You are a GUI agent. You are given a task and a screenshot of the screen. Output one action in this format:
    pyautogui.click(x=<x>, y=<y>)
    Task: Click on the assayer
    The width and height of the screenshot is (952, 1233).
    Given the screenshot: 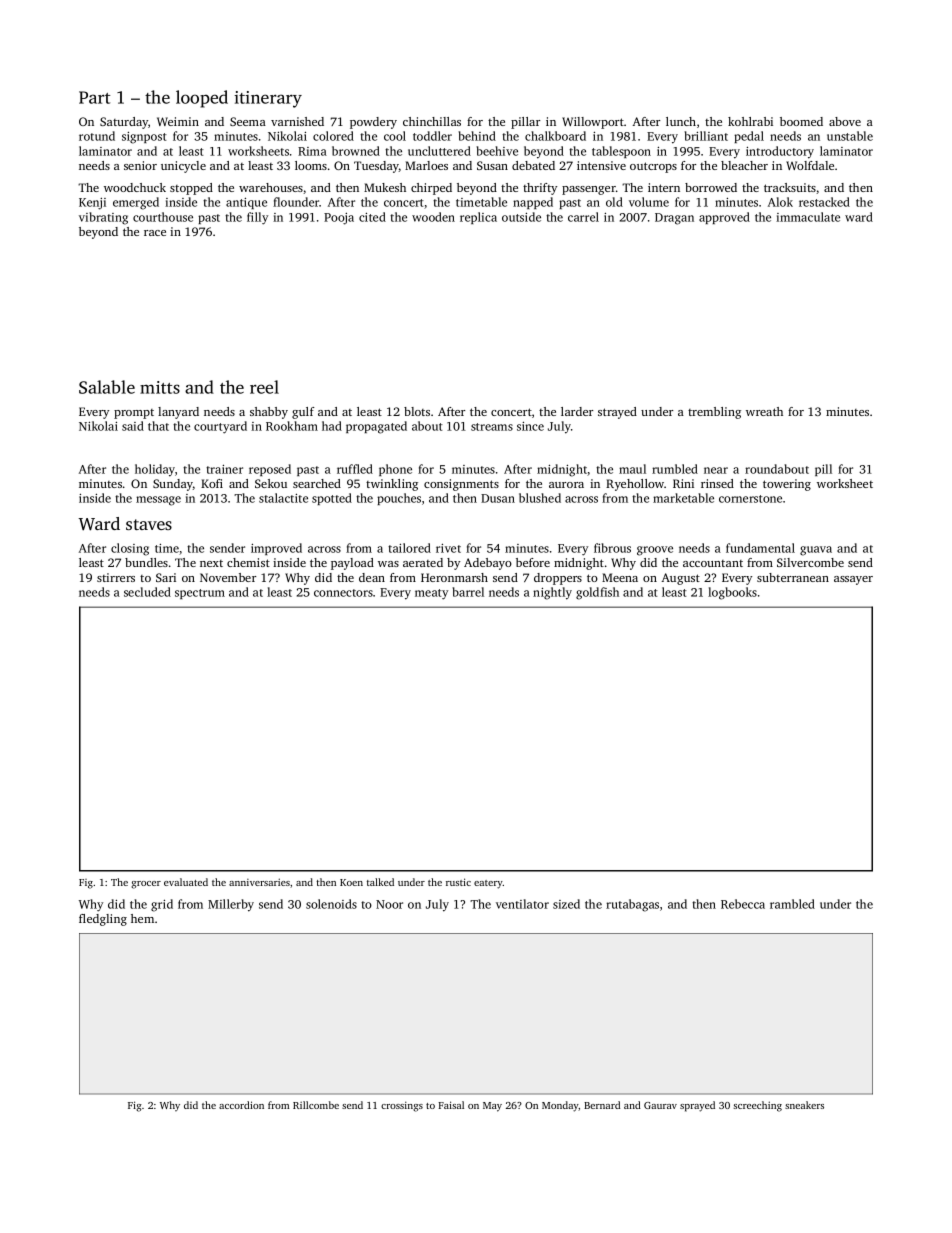 What is the action you would take?
    pyautogui.click(x=853, y=580)
